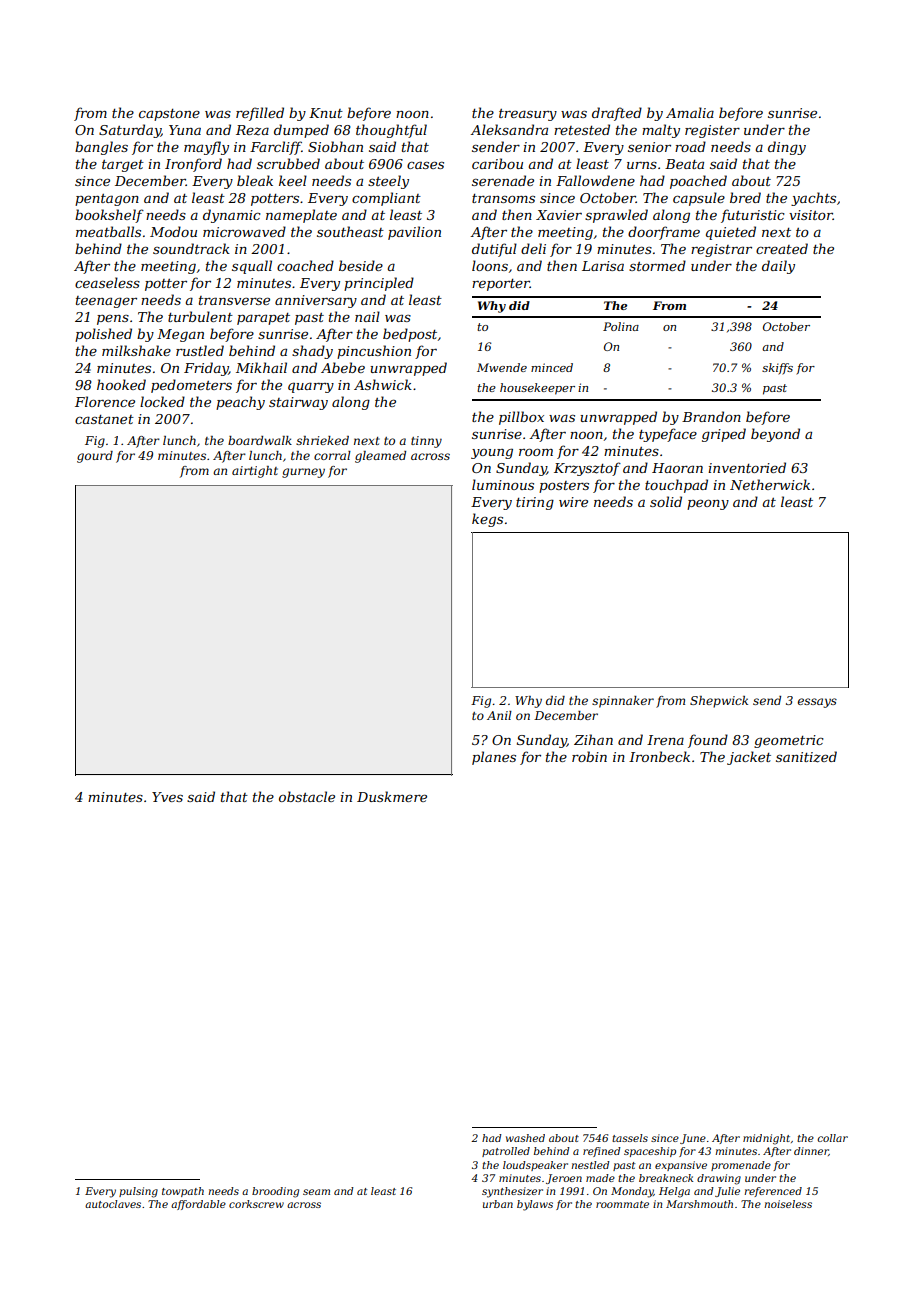 The image size is (924, 1308). What do you see at coordinates (301, 216) in the document?
I see `nameplate` at bounding box center [301, 216].
